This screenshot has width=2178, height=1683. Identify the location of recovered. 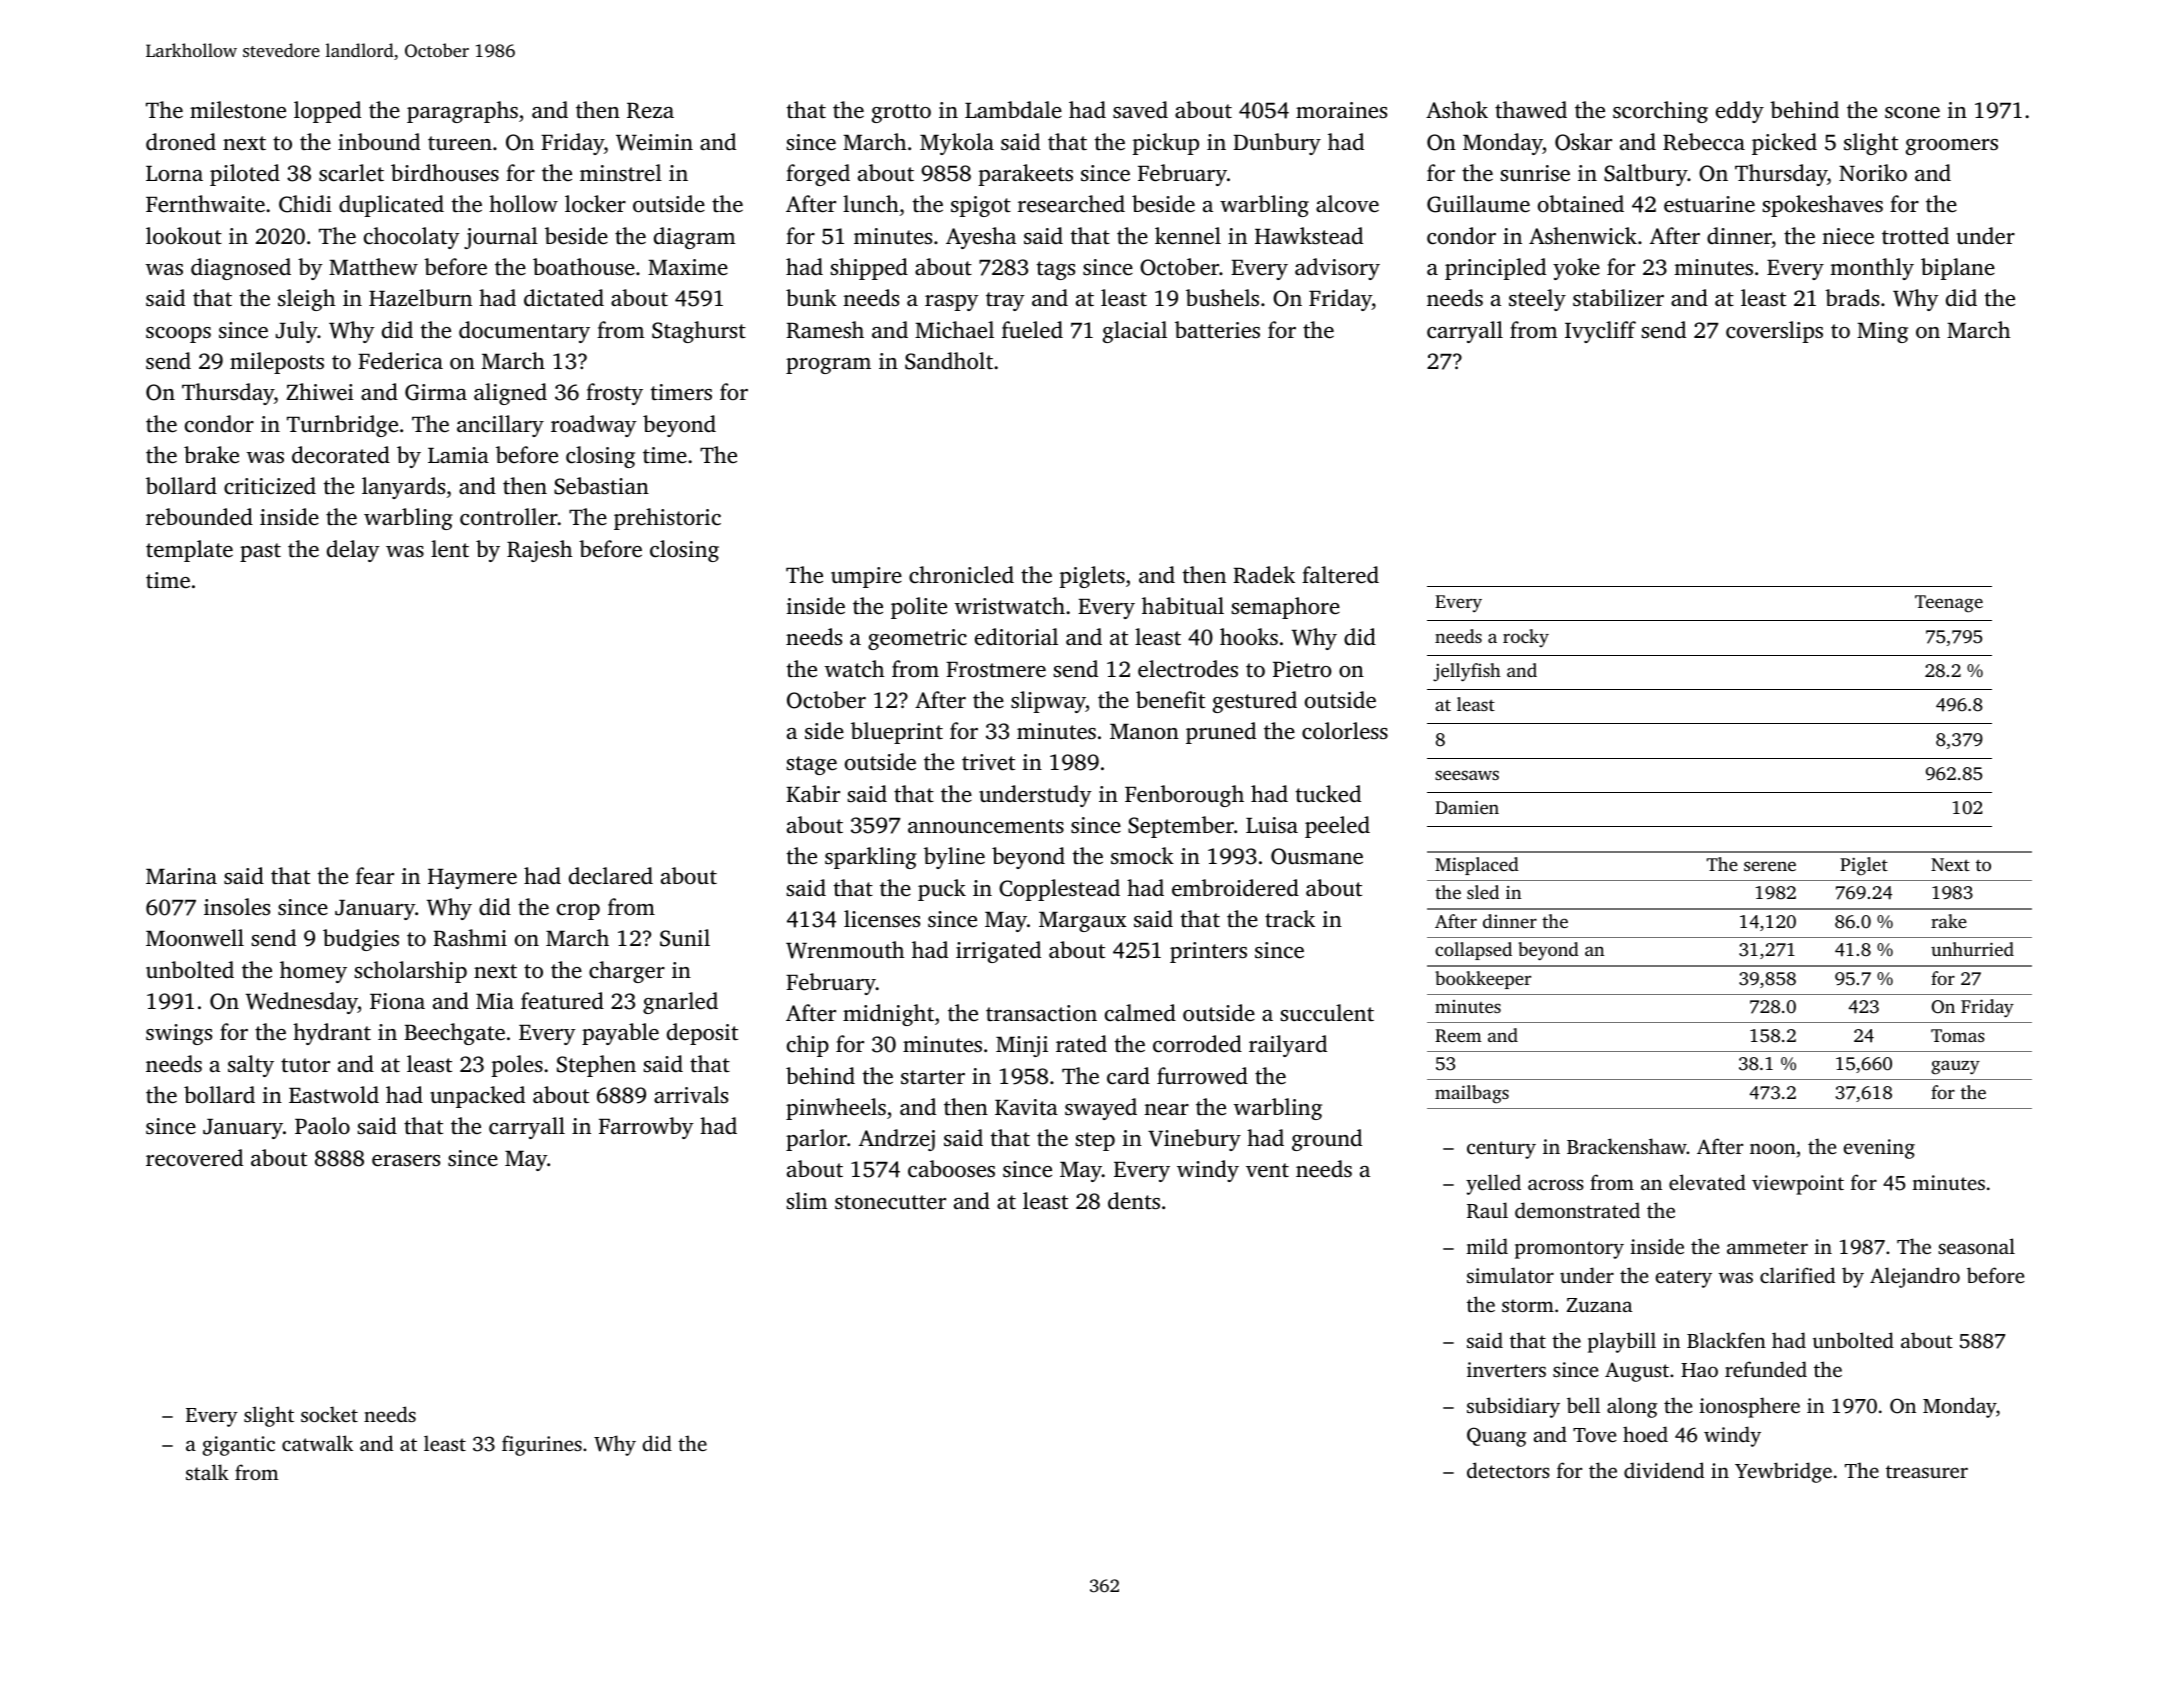
(194, 1158).
